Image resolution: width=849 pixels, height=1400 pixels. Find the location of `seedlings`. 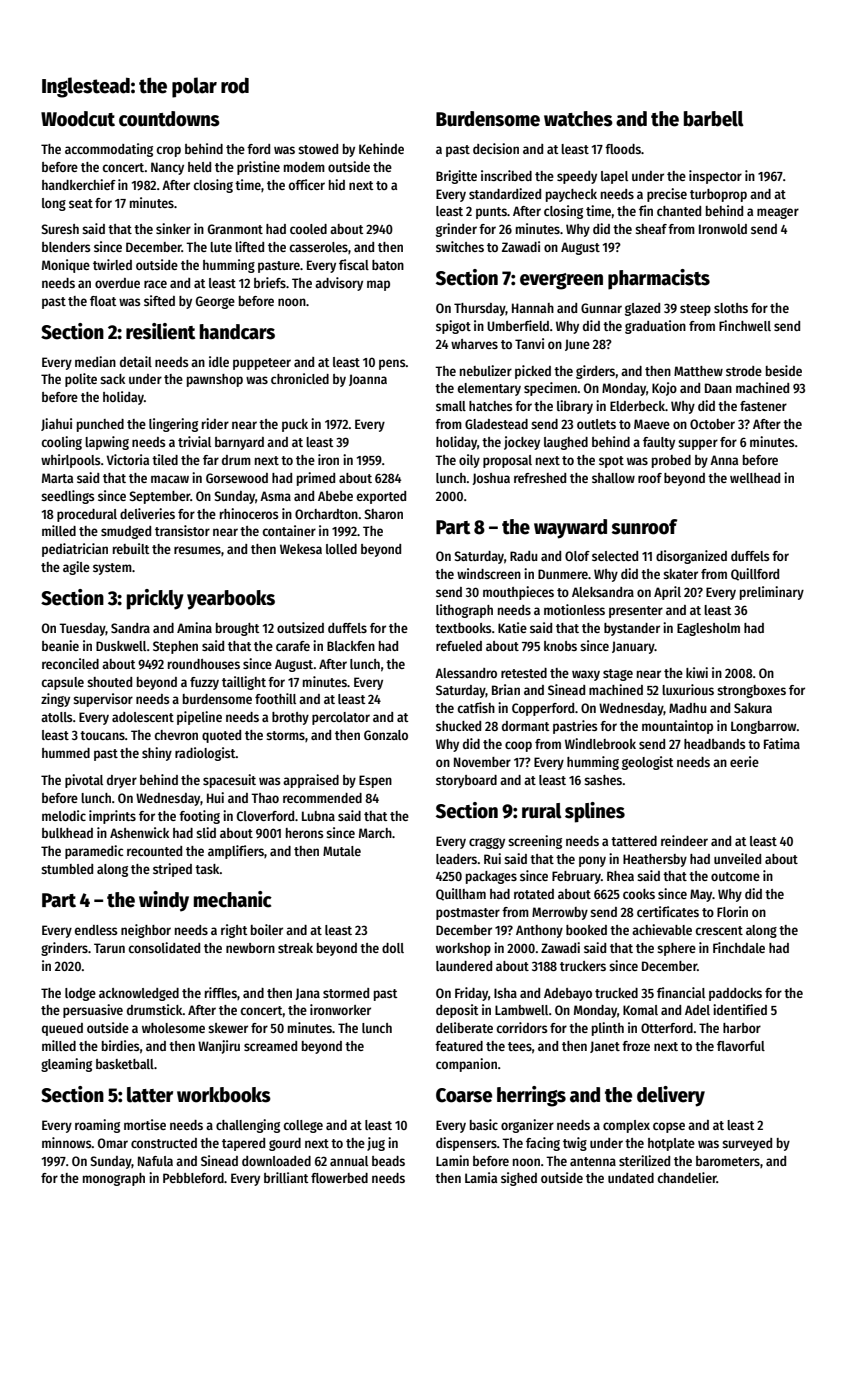

seedlings is located at coordinates (67, 497).
